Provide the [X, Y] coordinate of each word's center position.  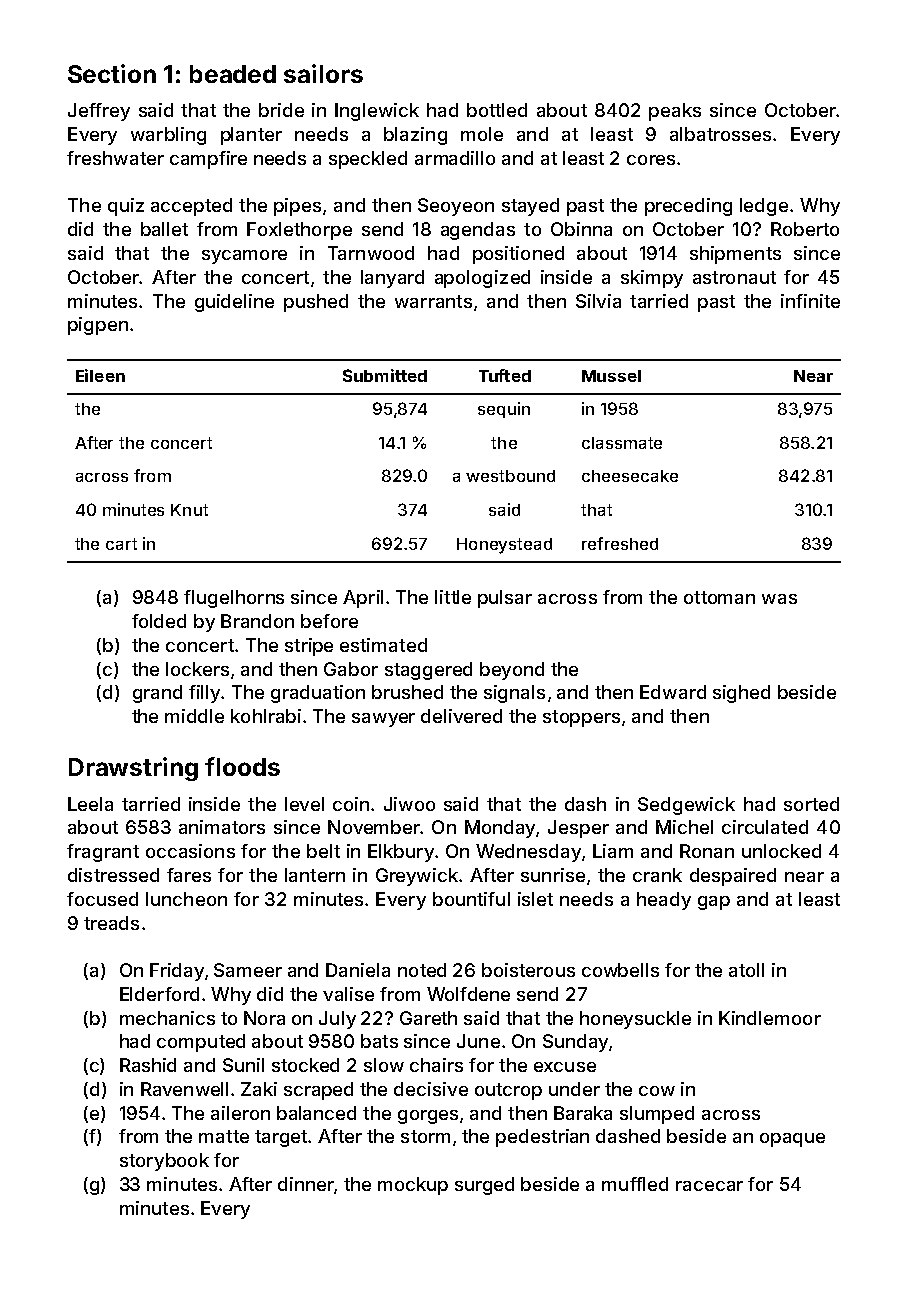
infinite [810, 301]
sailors [323, 73]
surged [484, 1186]
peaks [675, 112]
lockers [197, 669]
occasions [190, 851]
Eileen [100, 375]
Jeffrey [99, 112]
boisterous [528, 970]
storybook [164, 1162]
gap [714, 903]
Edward [673, 692]
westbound [510, 476]
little [453, 597]
